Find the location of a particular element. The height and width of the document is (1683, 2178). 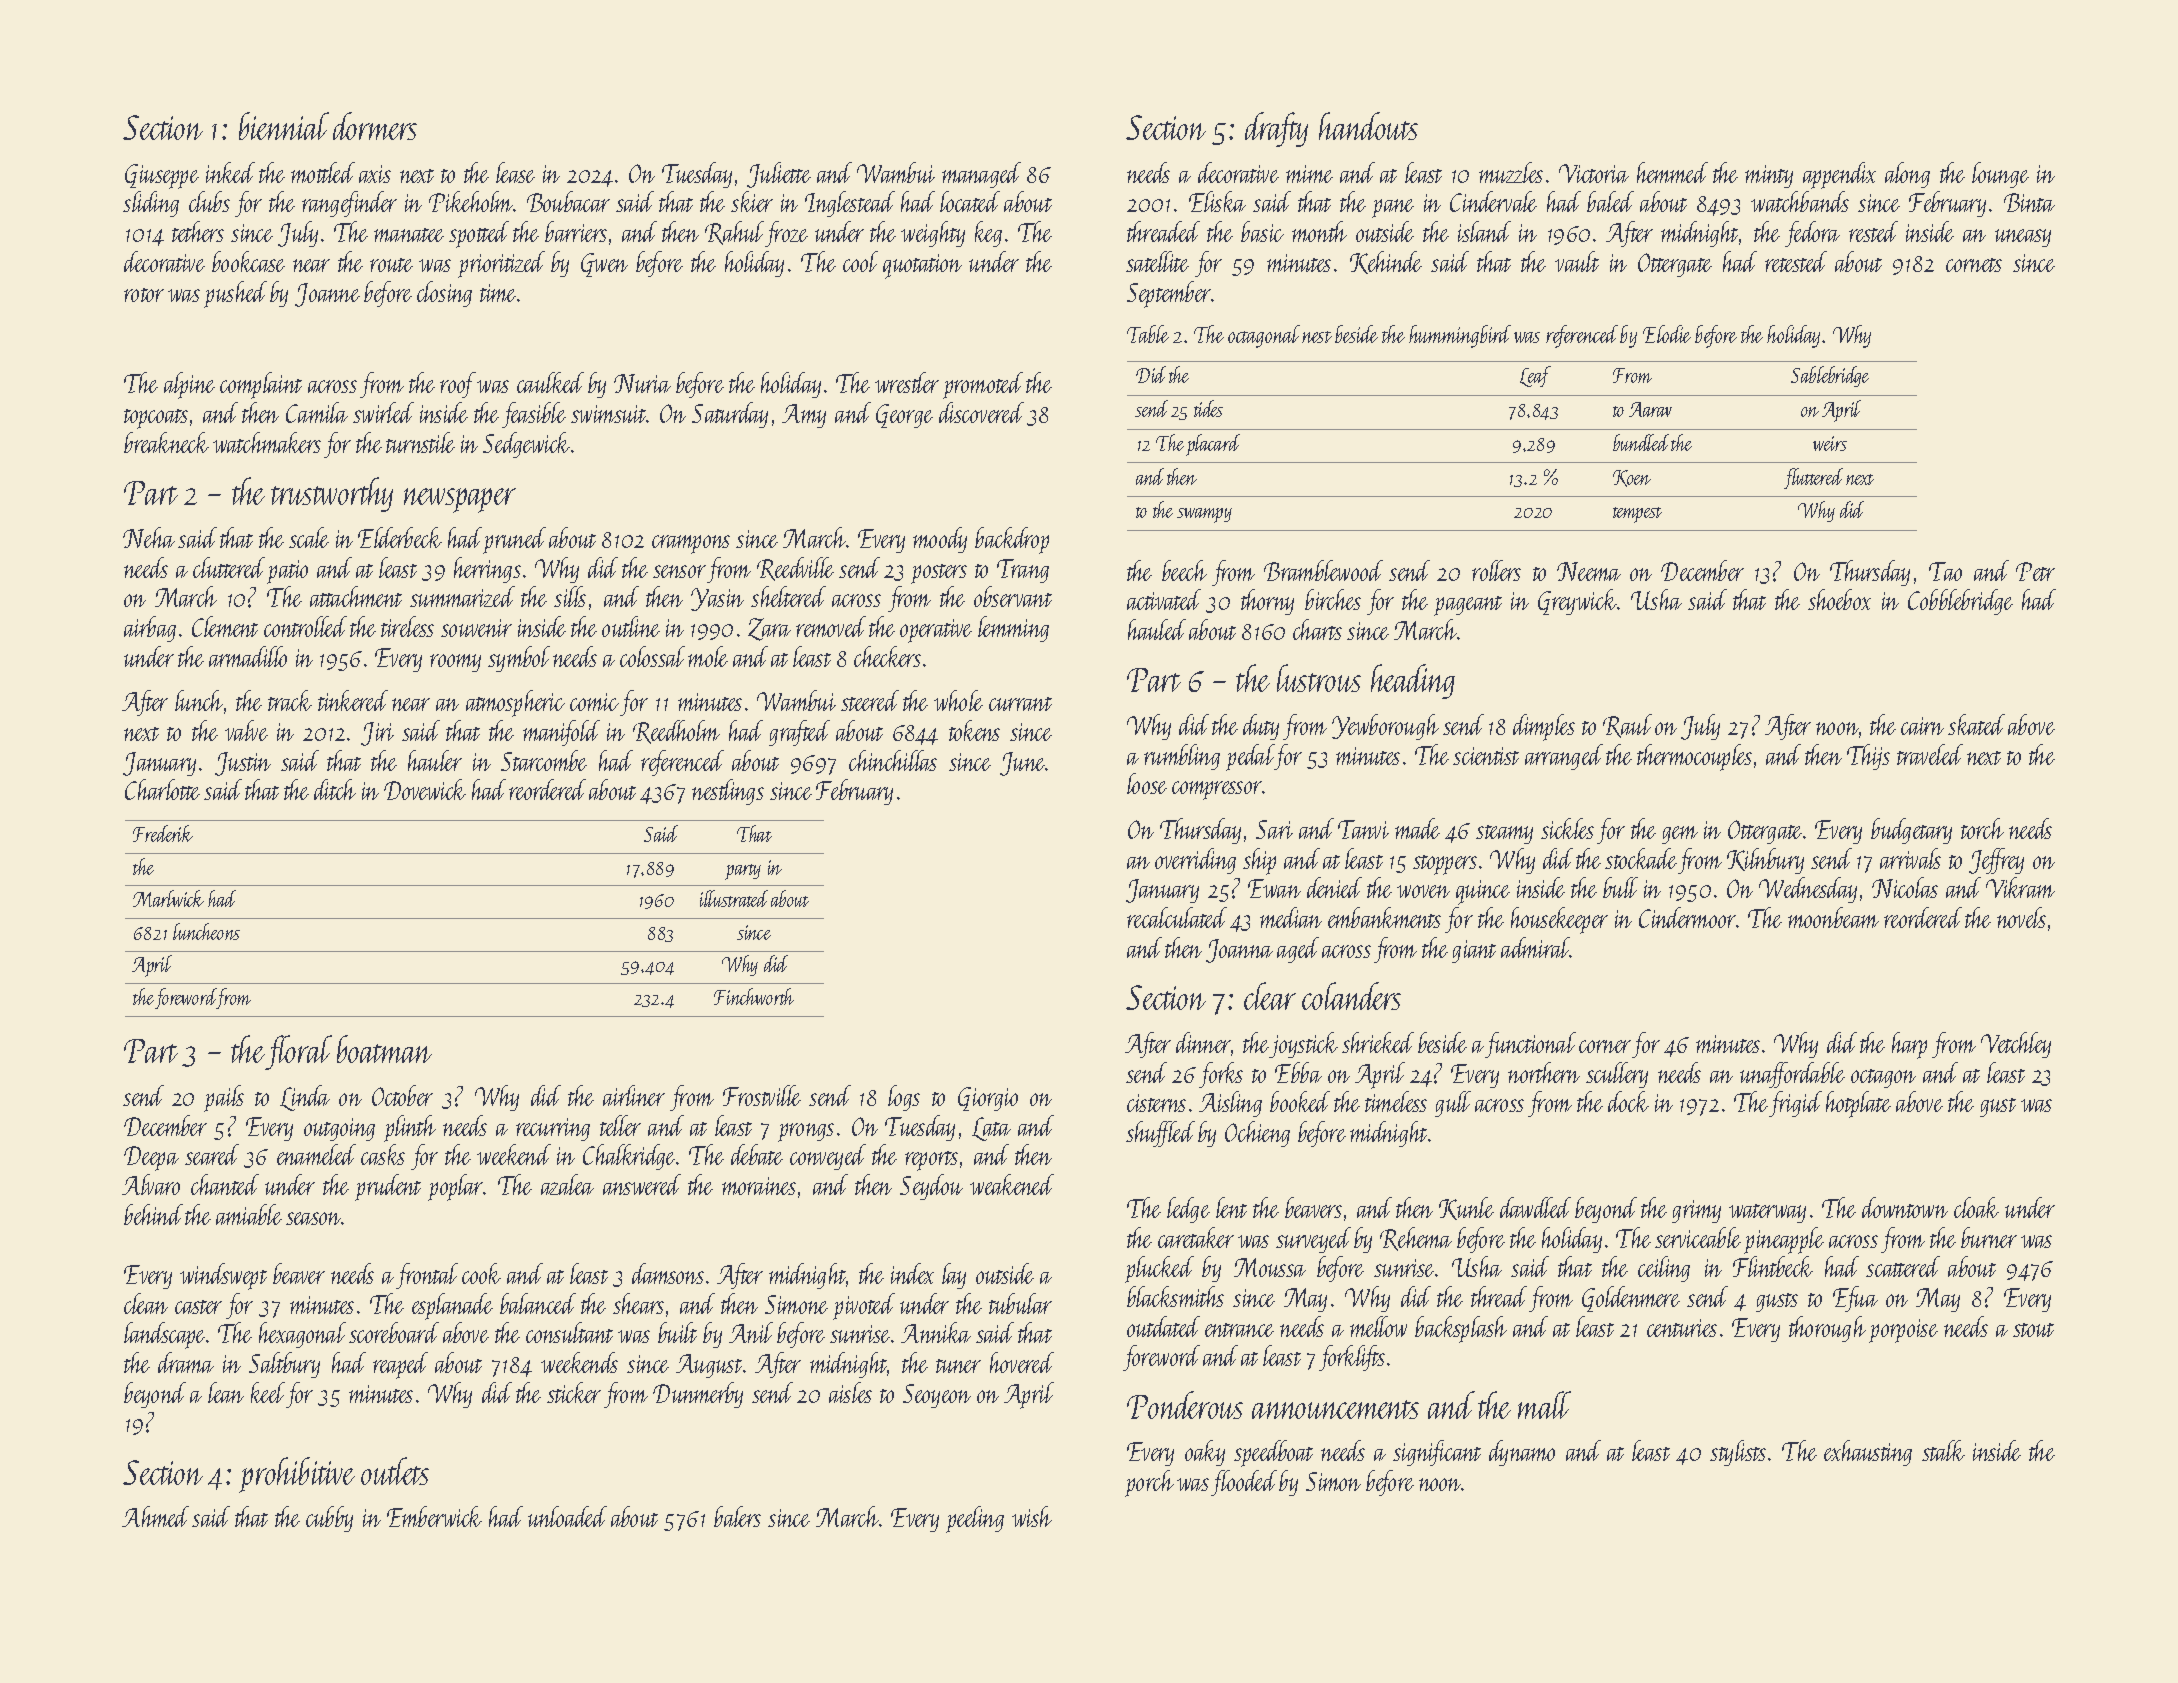

Cobblebridge is located at coordinates (1960, 602).
